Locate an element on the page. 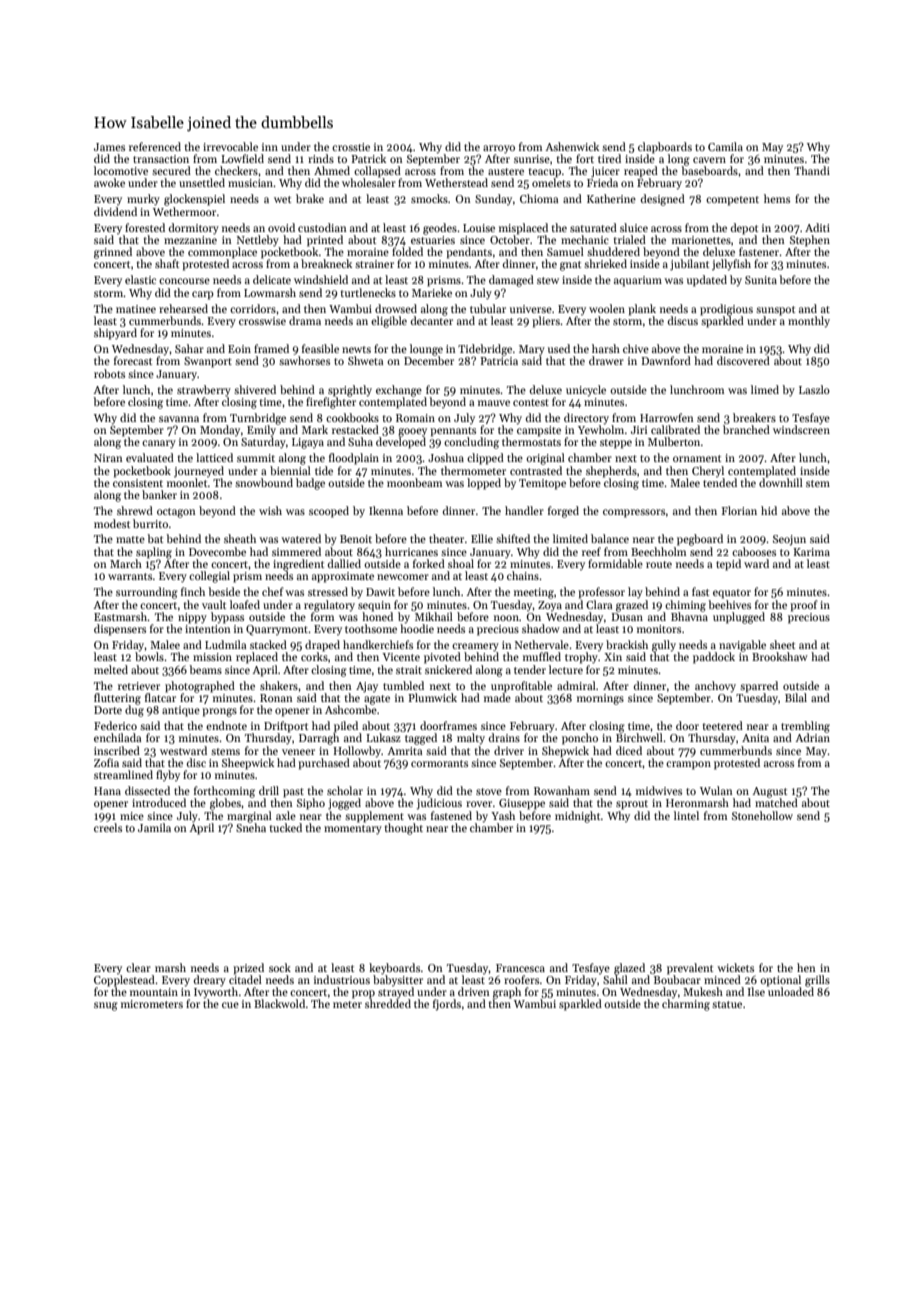  clapboards is located at coordinates (665, 148).
